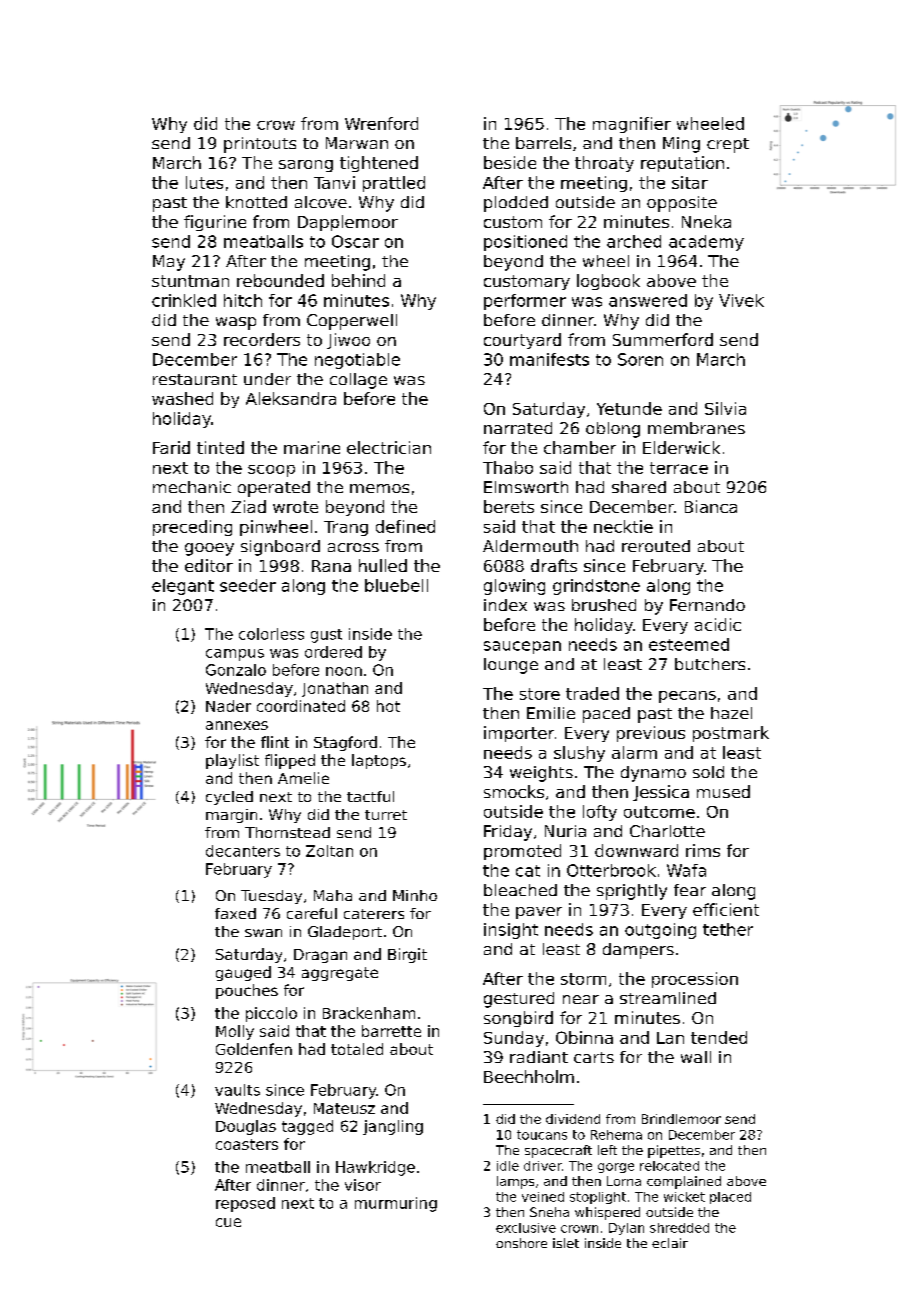 This screenshot has width=924, height=1311. What do you see at coordinates (243, 851) in the screenshot?
I see `decanters` at bounding box center [243, 851].
